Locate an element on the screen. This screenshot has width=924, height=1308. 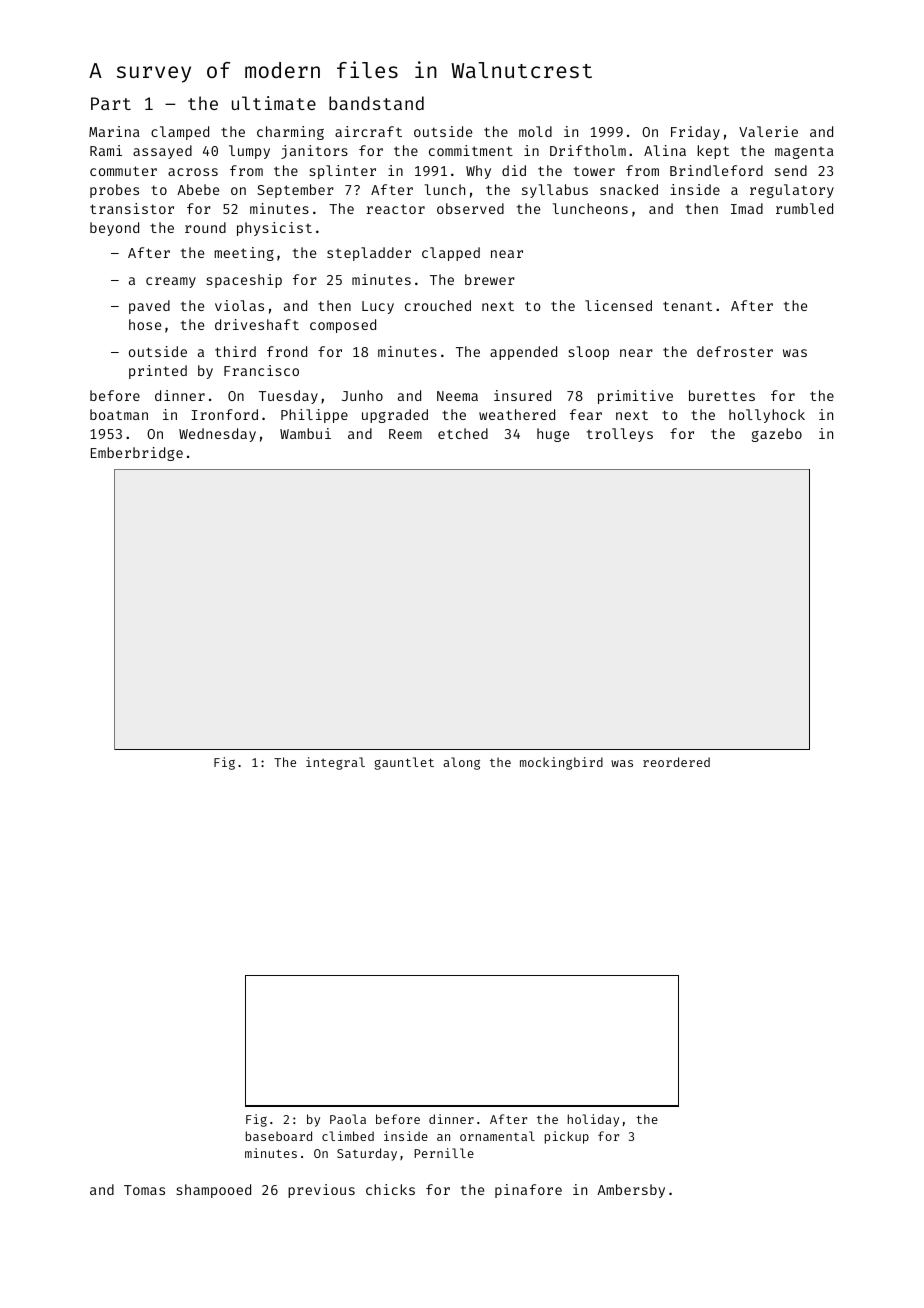
along is located at coordinates (461, 763).
